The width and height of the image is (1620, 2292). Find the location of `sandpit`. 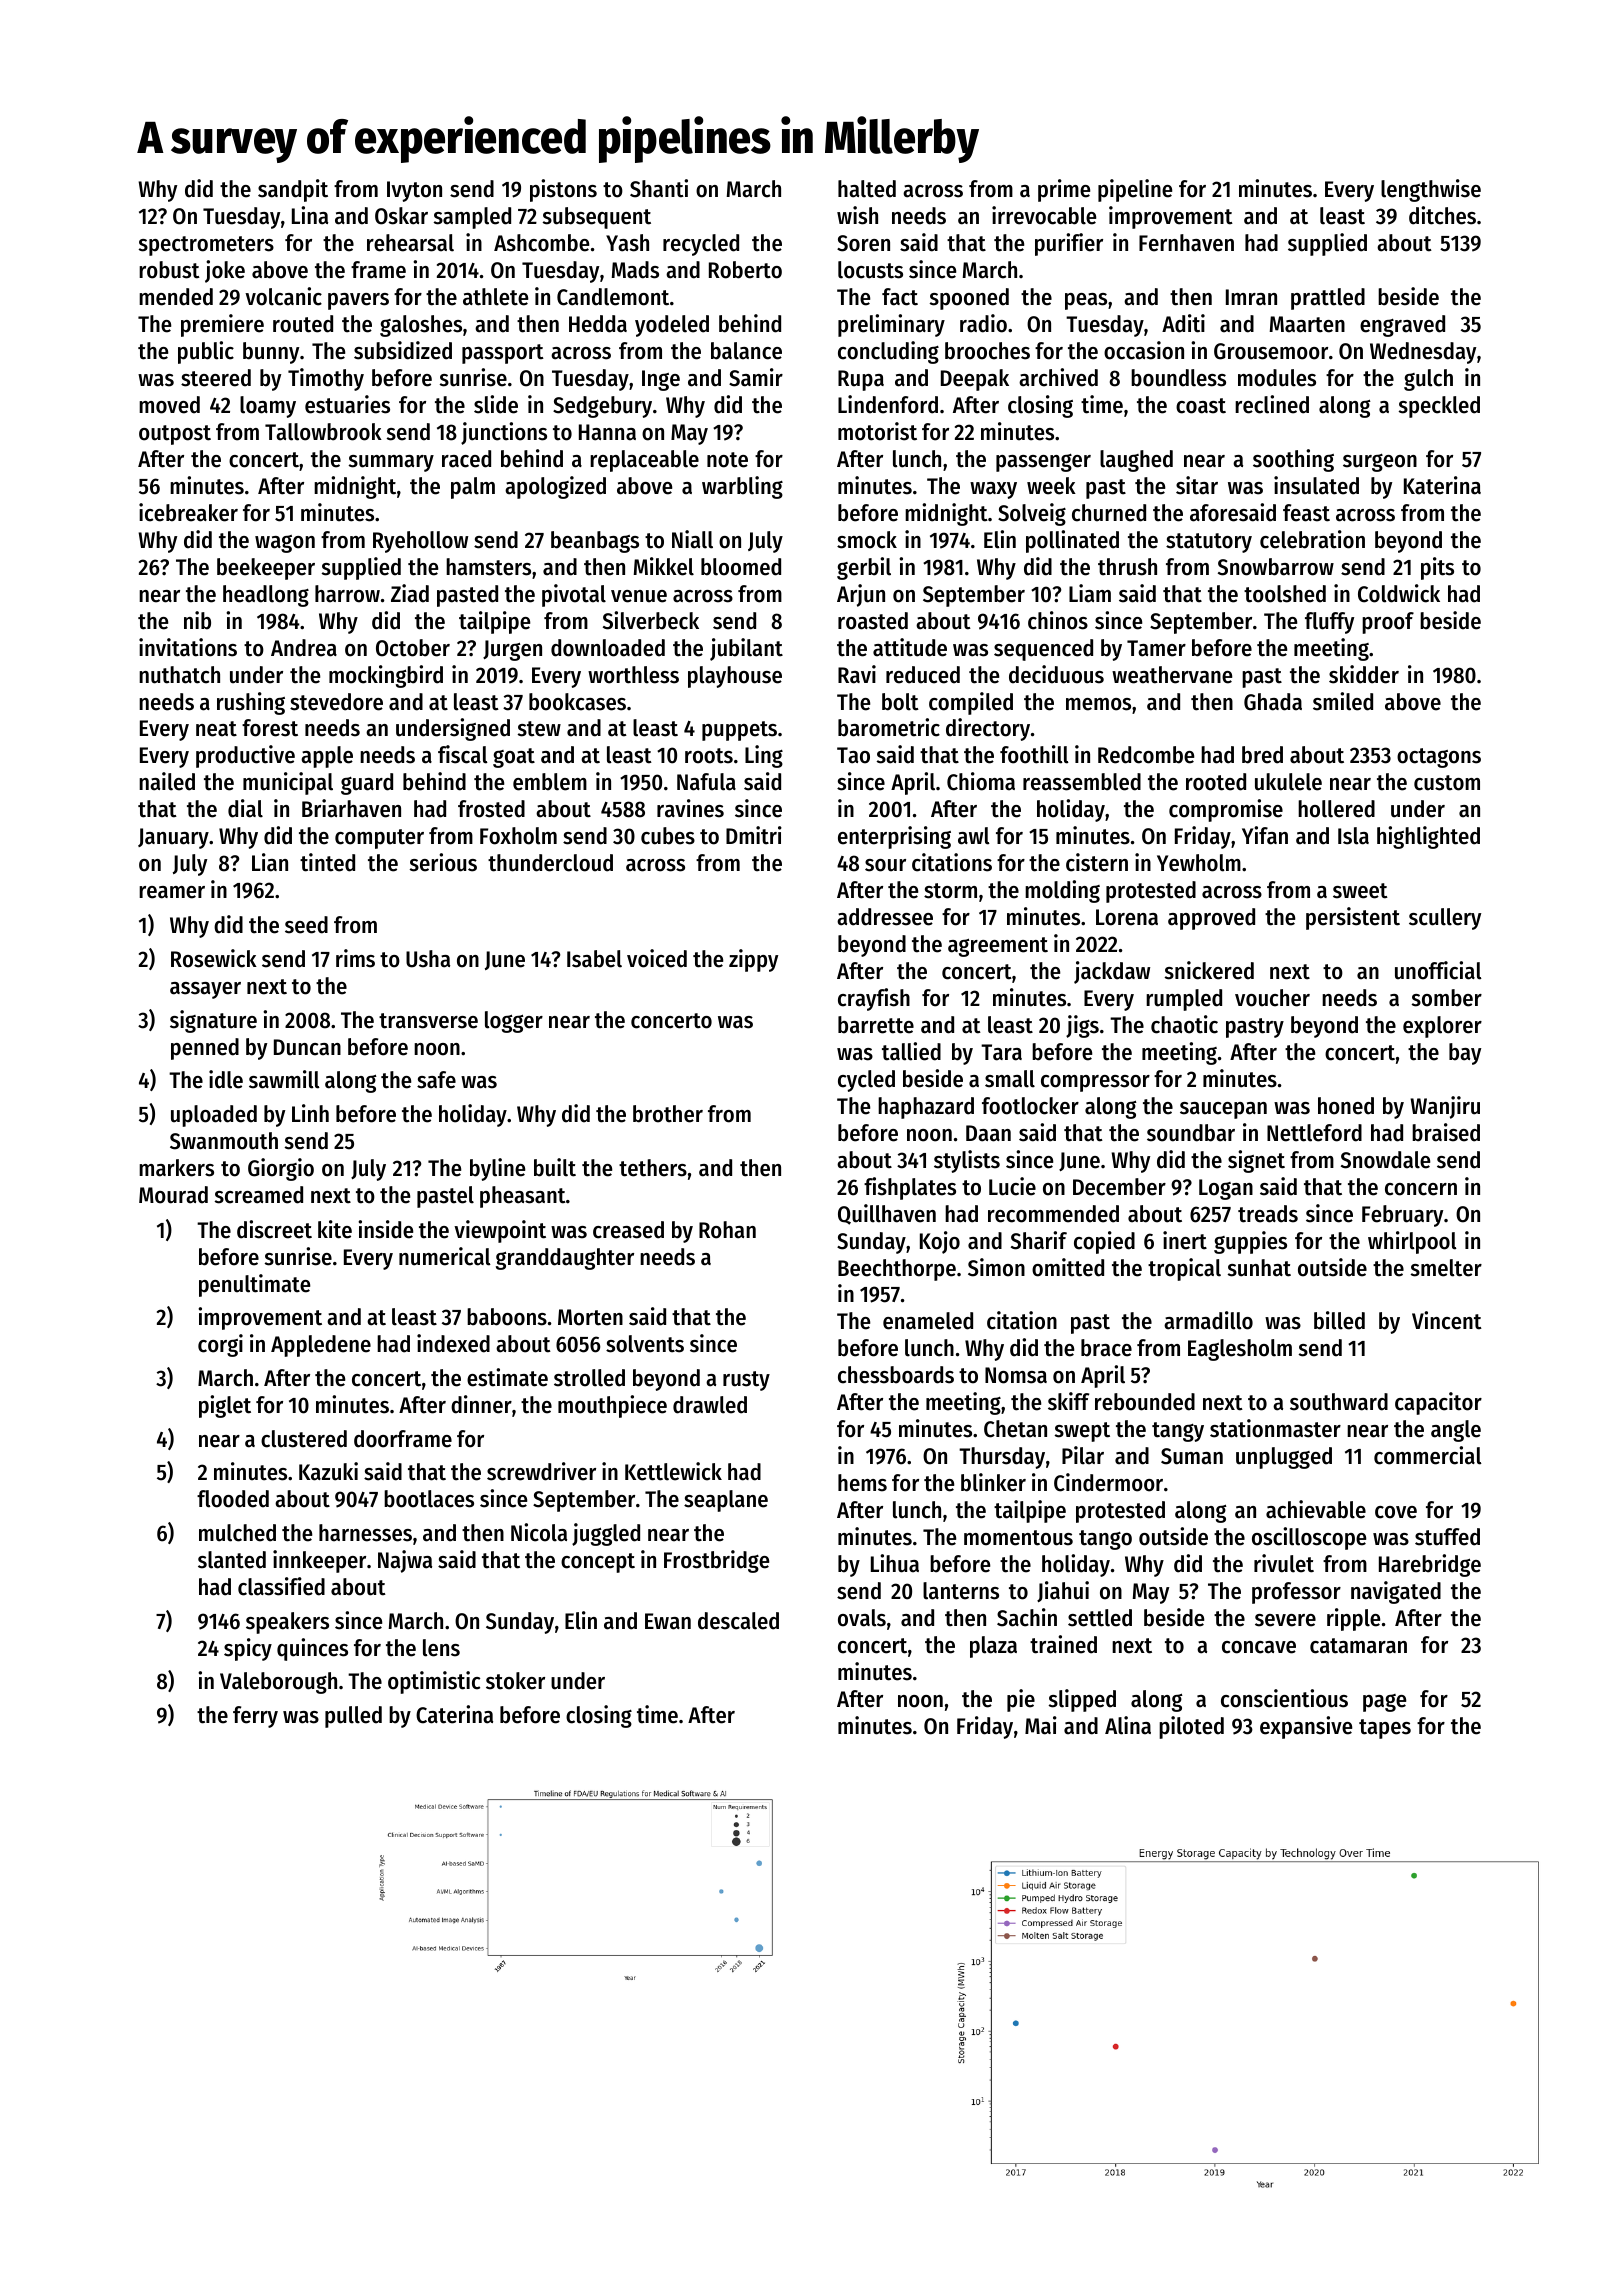

sandpit is located at coordinates (293, 190).
